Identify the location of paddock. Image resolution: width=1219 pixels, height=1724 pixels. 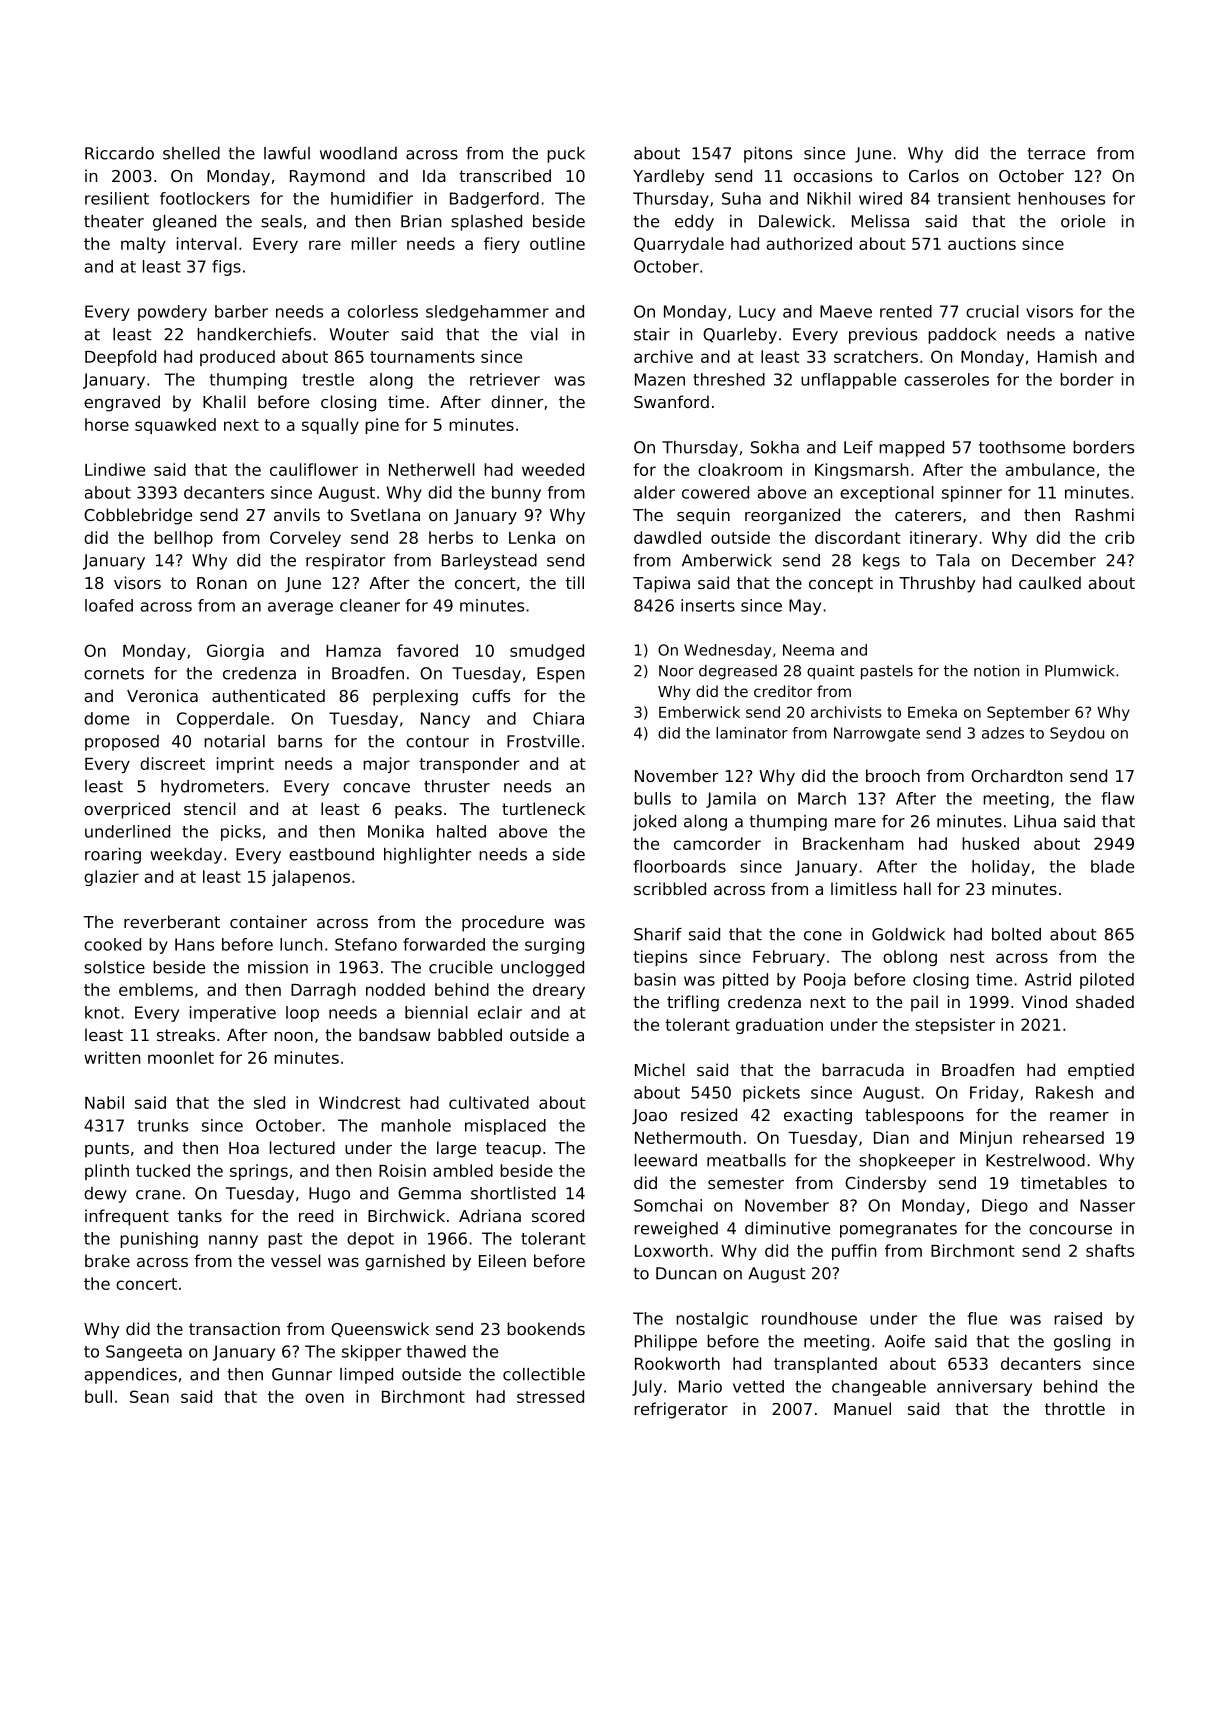
(962, 336).
